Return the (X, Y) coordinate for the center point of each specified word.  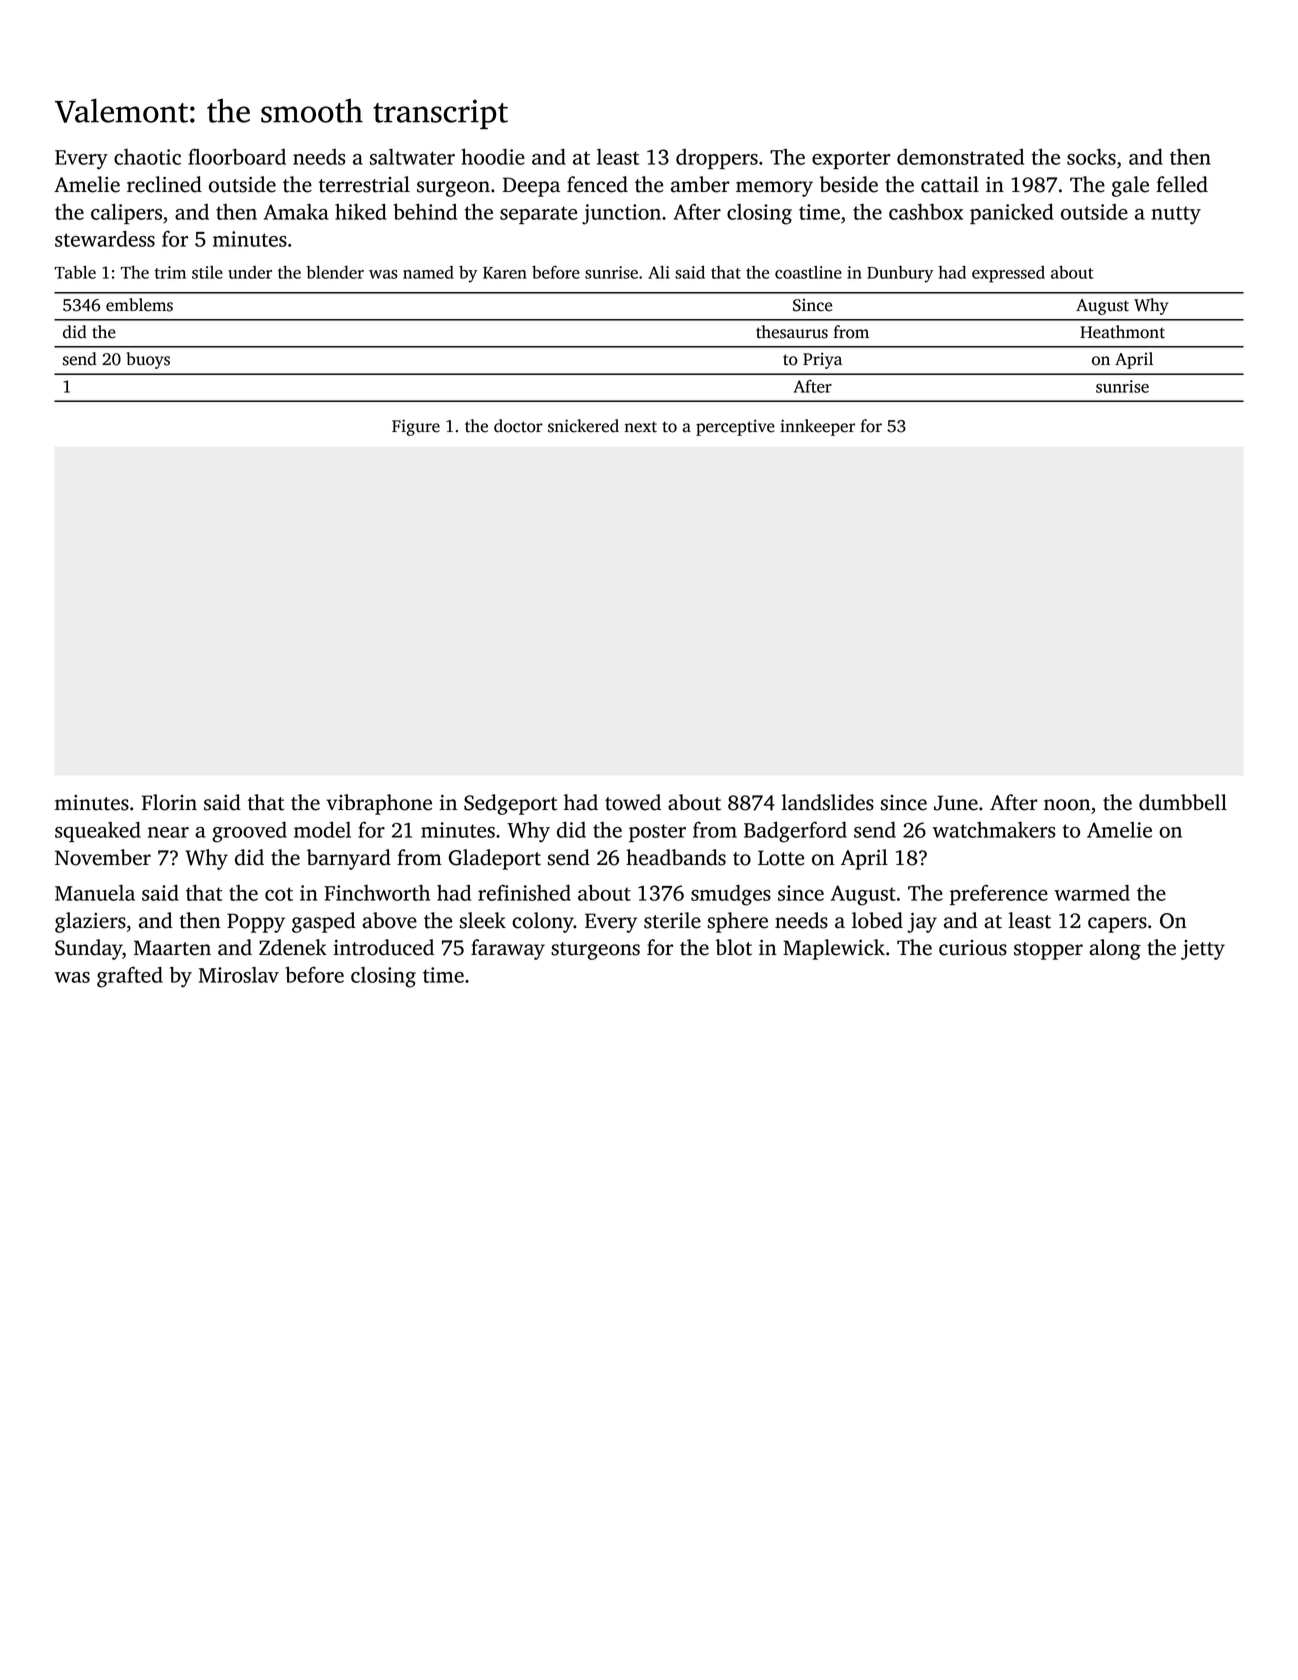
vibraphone (379, 804)
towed (633, 802)
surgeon (453, 189)
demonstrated (960, 157)
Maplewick (834, 949)
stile (207, 272)
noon (1067, 805)
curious (973, 948)
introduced (383, 947)
